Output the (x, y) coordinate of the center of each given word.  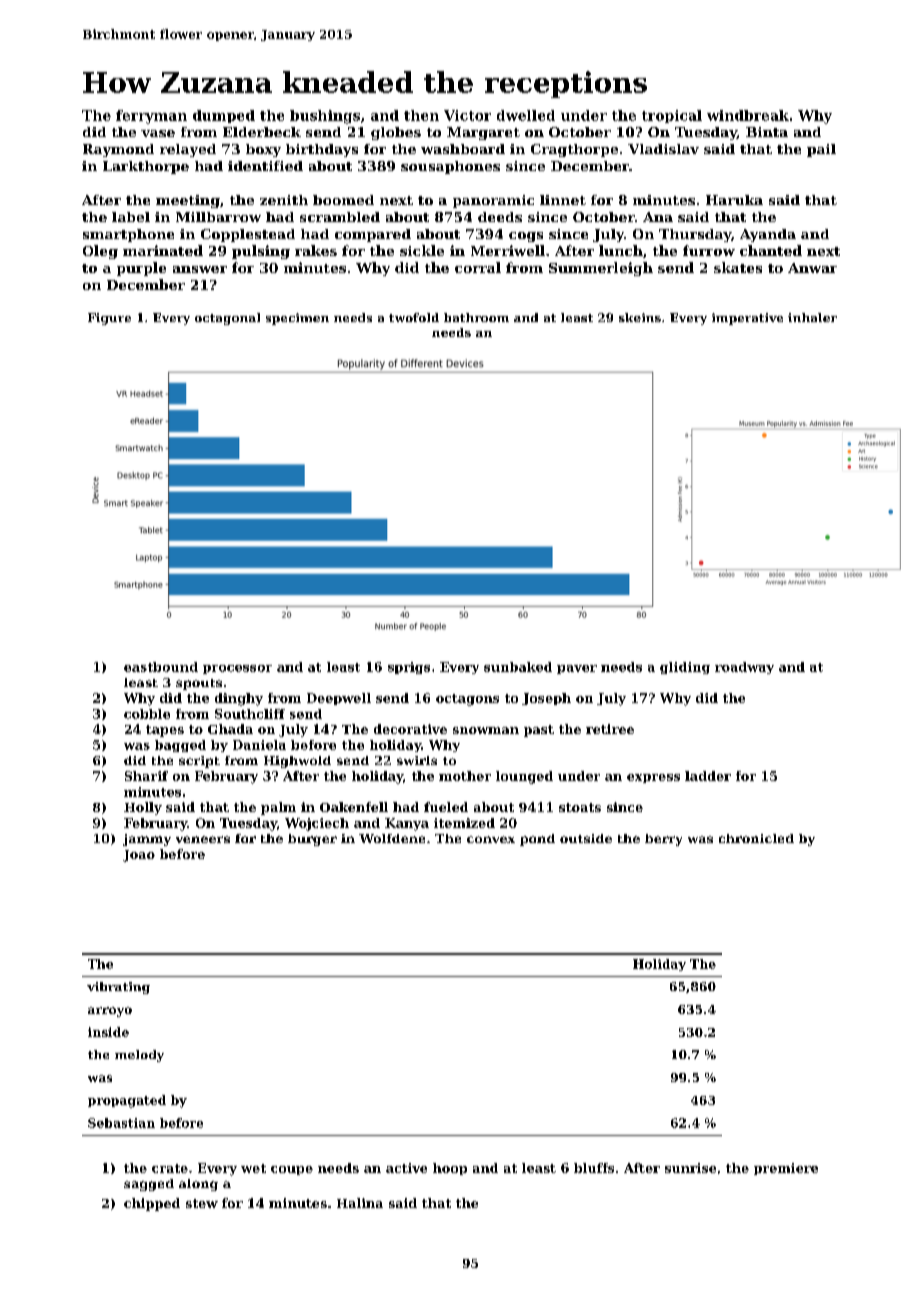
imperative (747, 319)
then (421, 115)
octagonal (227, 319)
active (406, 1168)
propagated (127, 1101)
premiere (786, 1169)
